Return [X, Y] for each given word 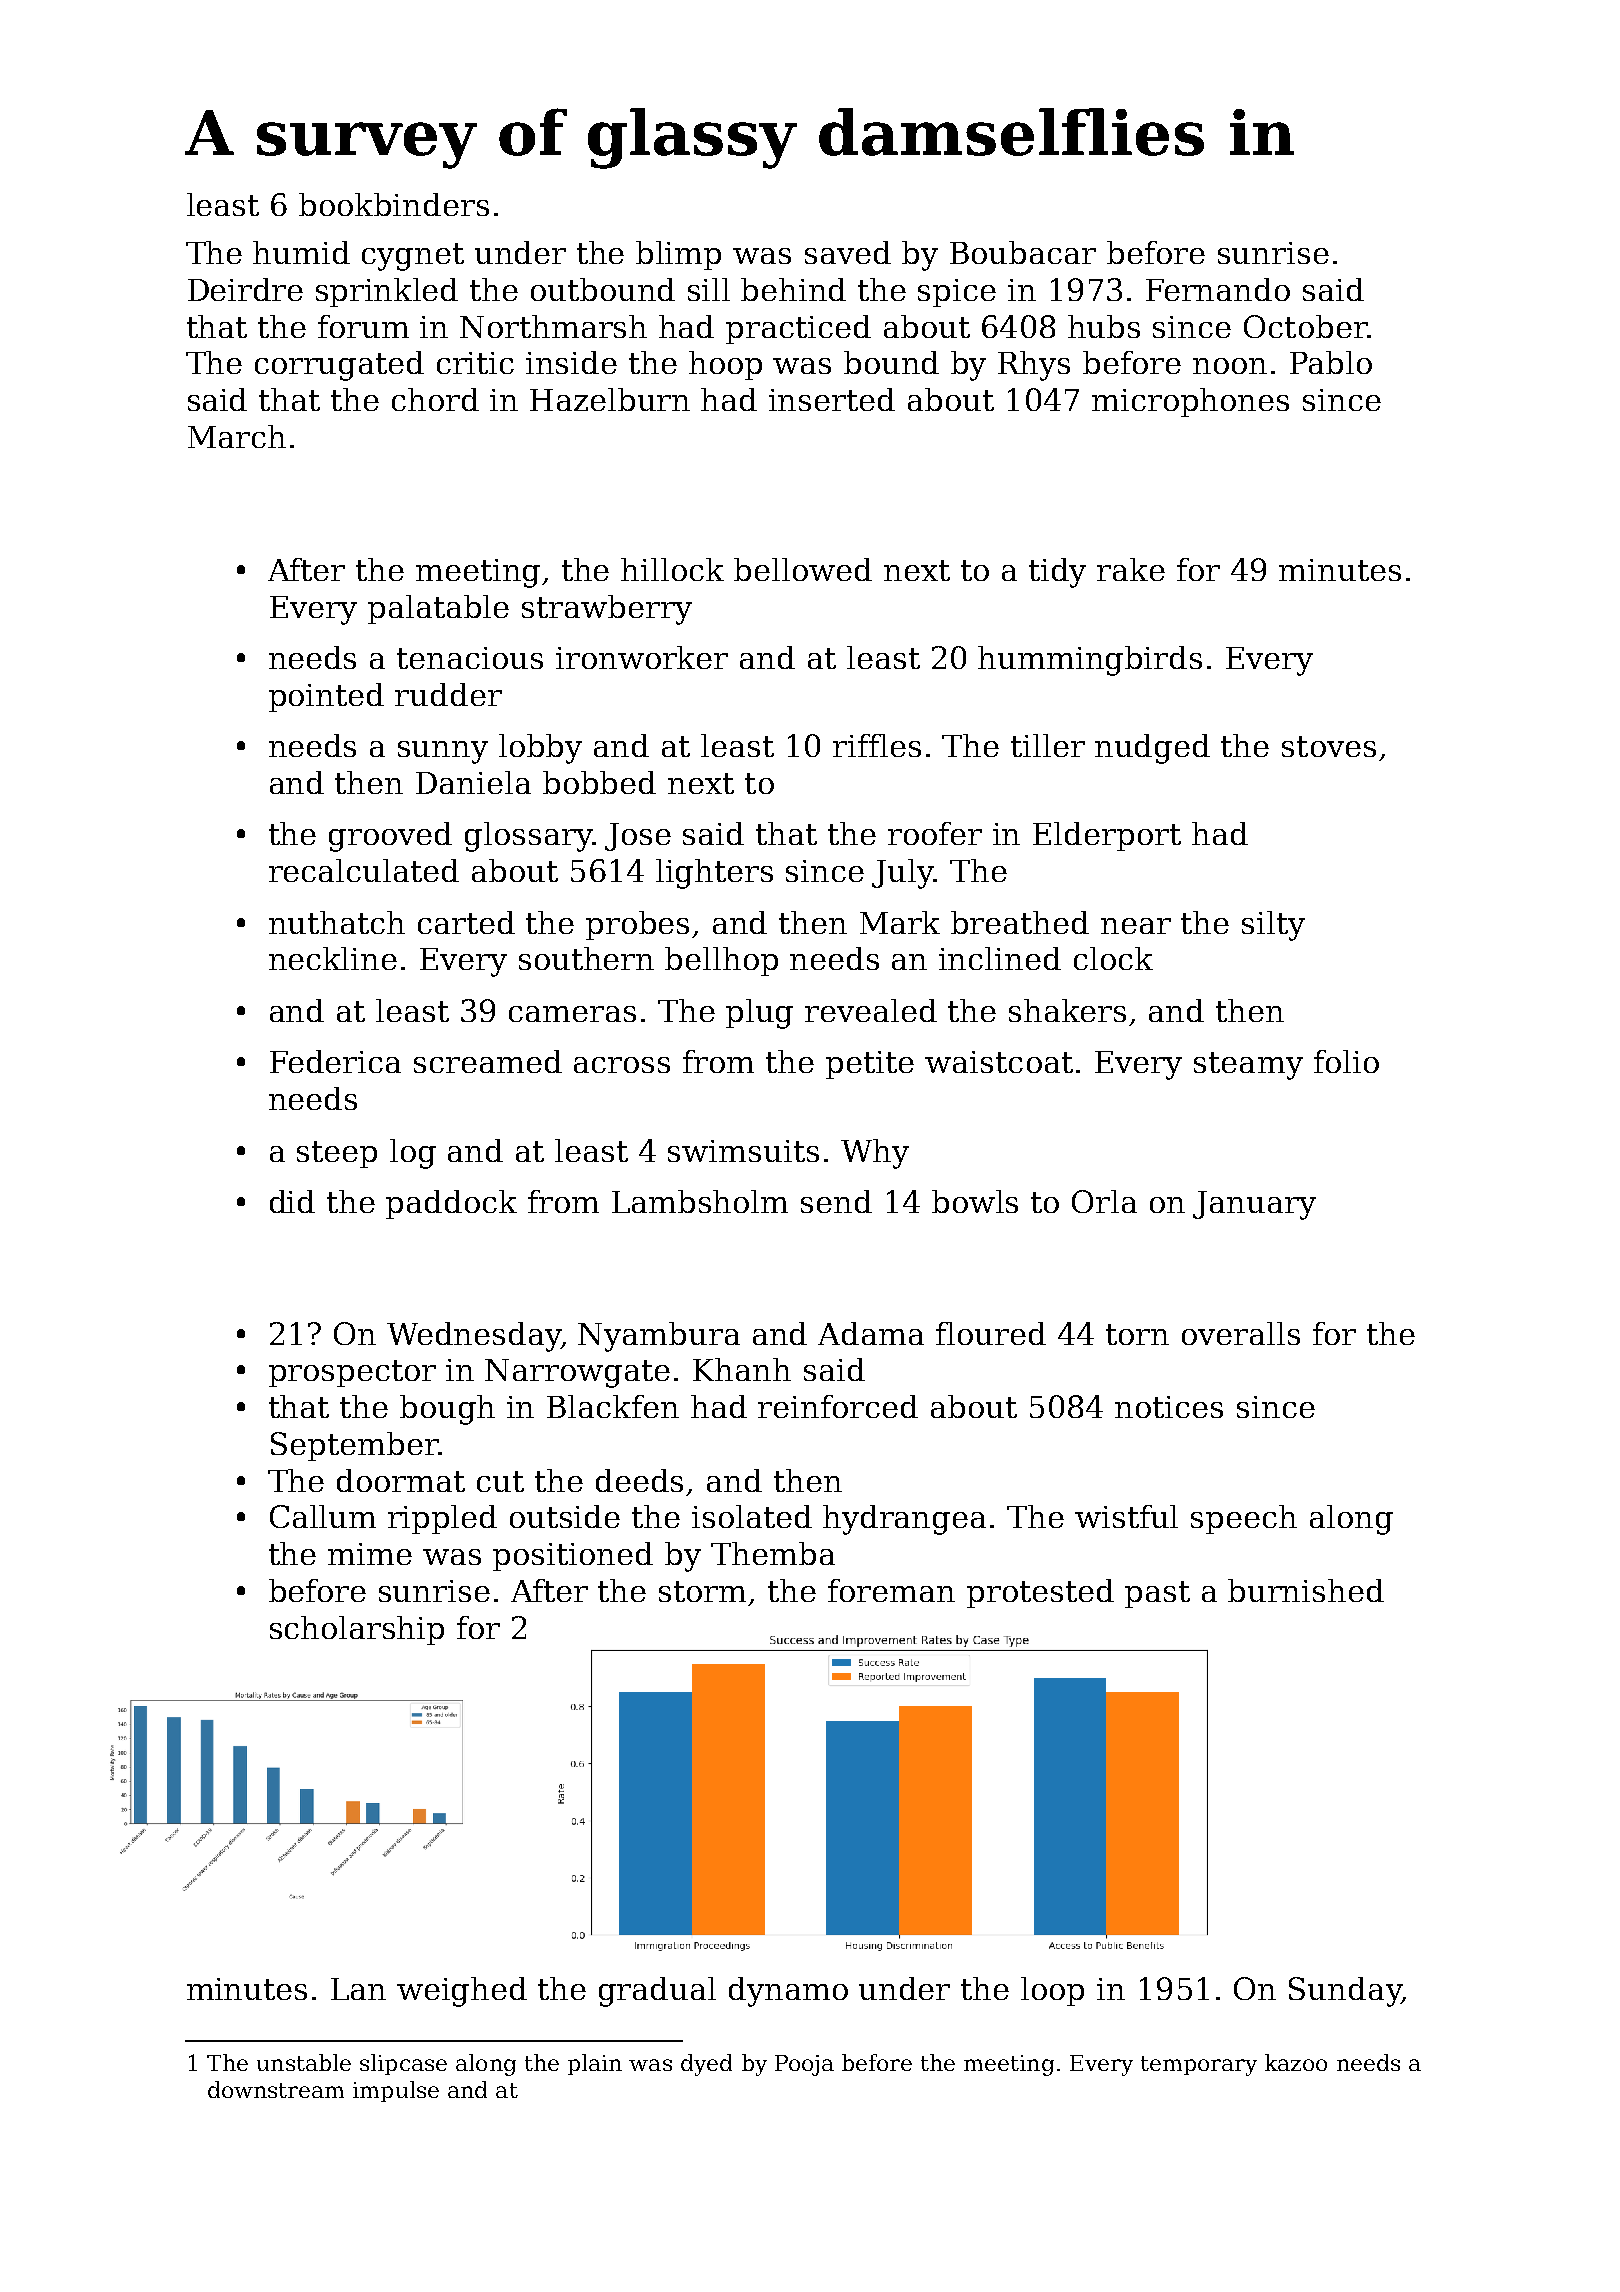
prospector [352, 1373]
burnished [1306, 1590]
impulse [396, 2091]
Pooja [804, 2065]
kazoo [1296, 2062]
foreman [891, 1590]
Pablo [1331, 362]
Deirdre [245, 289]
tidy [1057, 573]
